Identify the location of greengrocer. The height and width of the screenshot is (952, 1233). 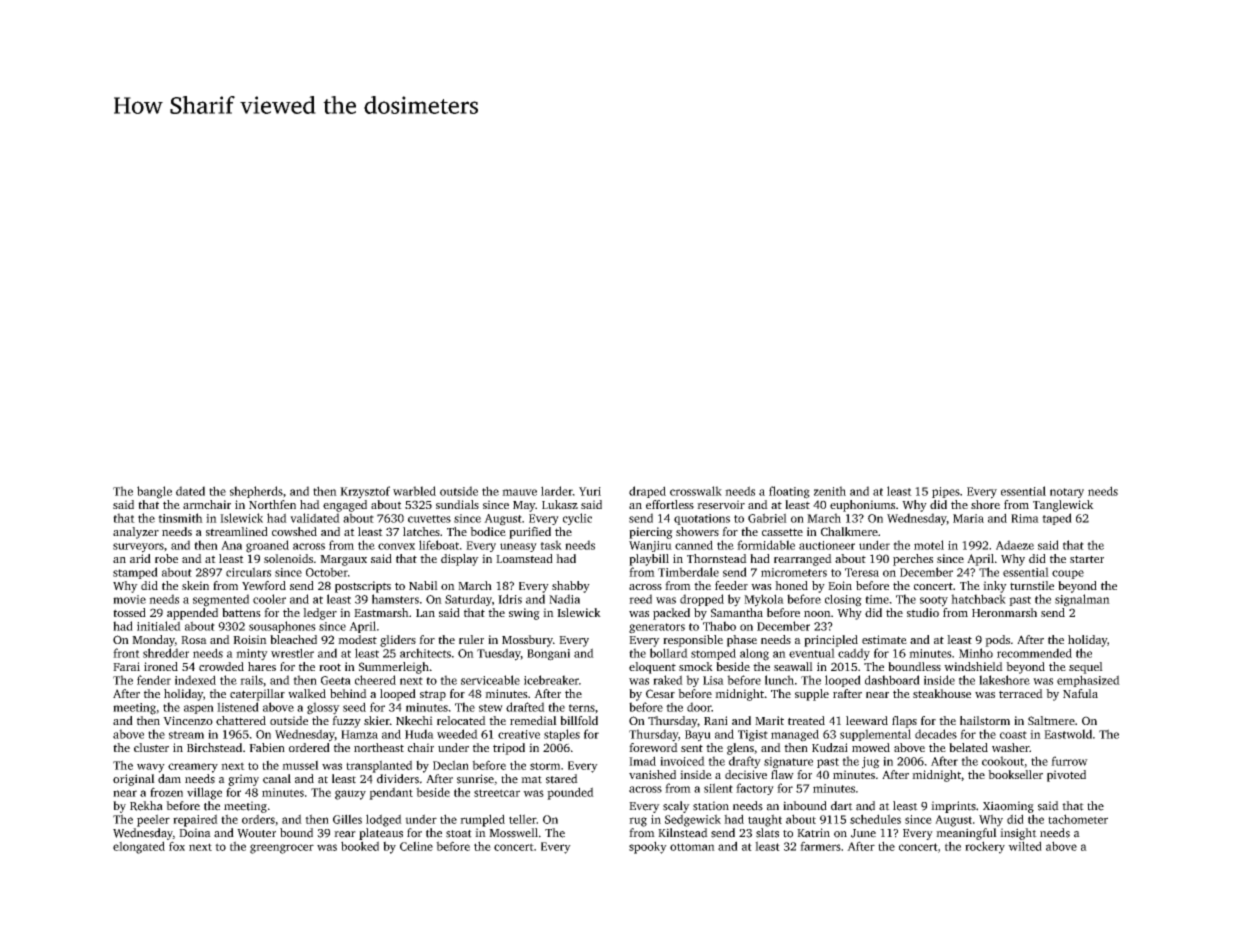
(282, 849).
